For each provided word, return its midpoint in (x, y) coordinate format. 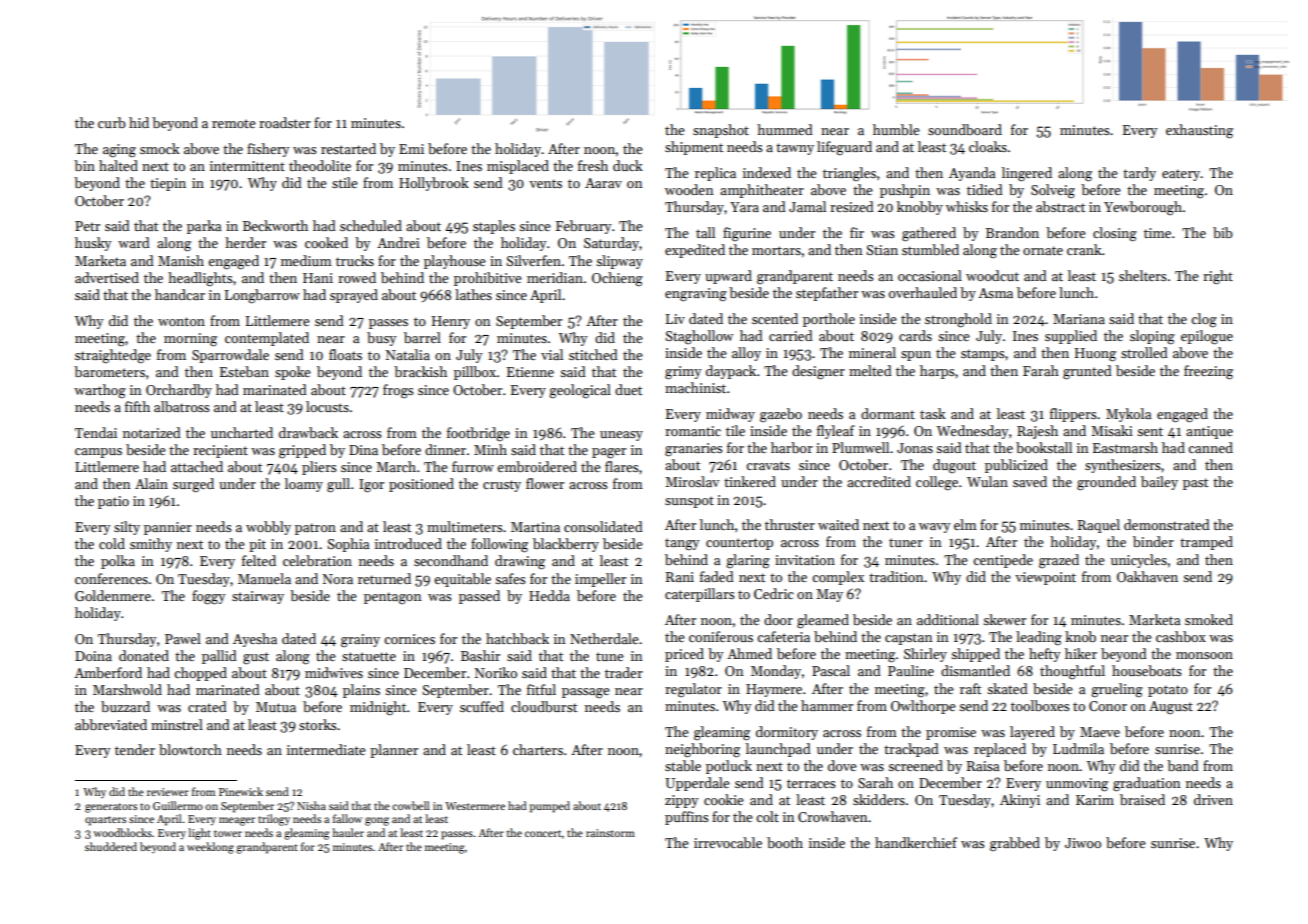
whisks (967, 206)
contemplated (267, 339)
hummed (785, 129)
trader (624, 672)
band (1183, 765)
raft (970, 688)
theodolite (320, 165)
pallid (219, 657)
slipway (619, 262)
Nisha (311, 805)
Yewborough (1143, 208)
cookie (724, 799)
